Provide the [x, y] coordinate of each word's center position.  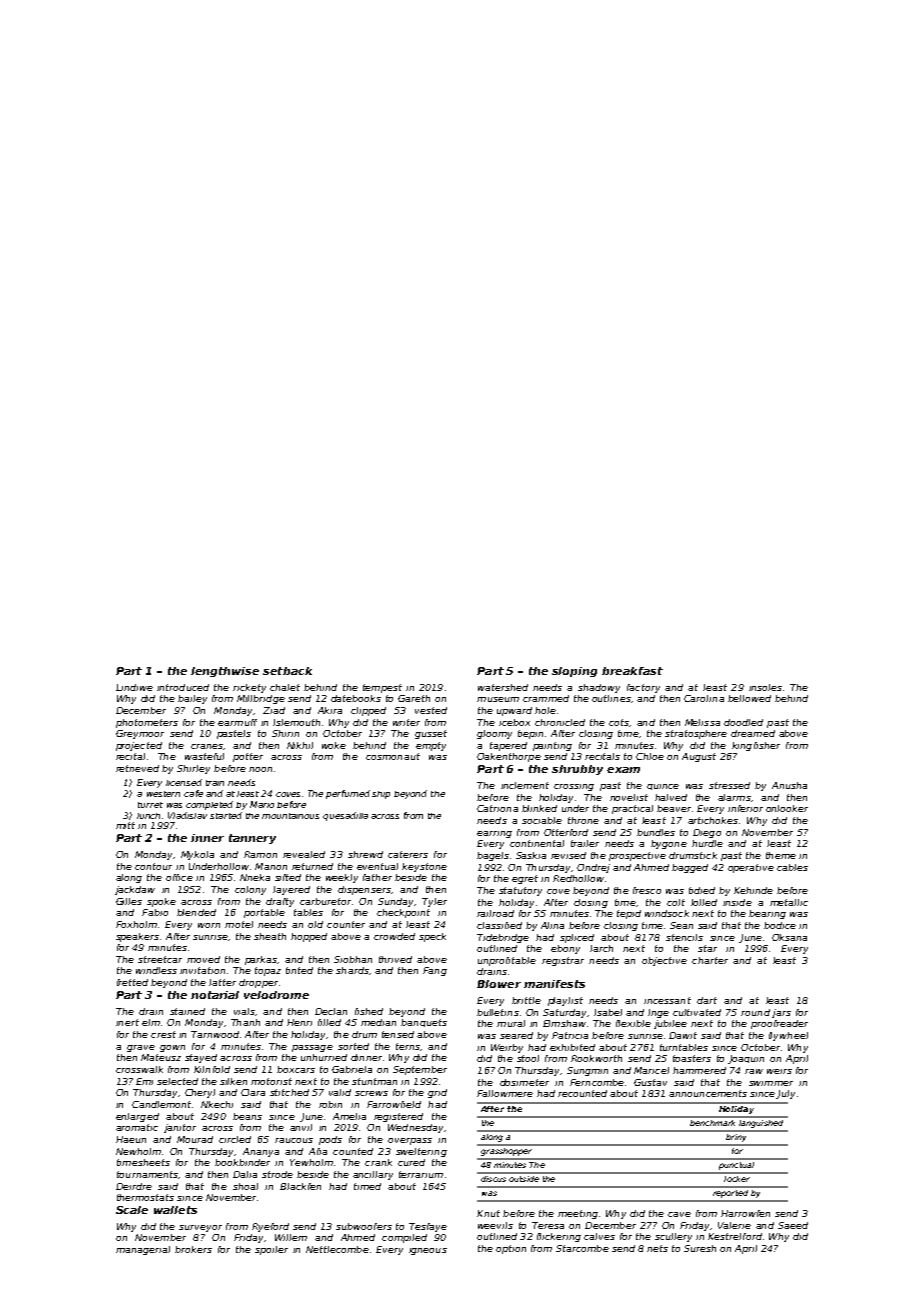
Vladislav [187, 815]
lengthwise [225, 672]
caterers [408, 854]
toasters [692, 1058]
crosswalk [139, 1069]
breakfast [632, 671]
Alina [552, 925]
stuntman [374, 1081]
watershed [503, 687]
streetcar [160, 959]
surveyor [200, 1228]
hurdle [707, 843]
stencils [684, 937]
